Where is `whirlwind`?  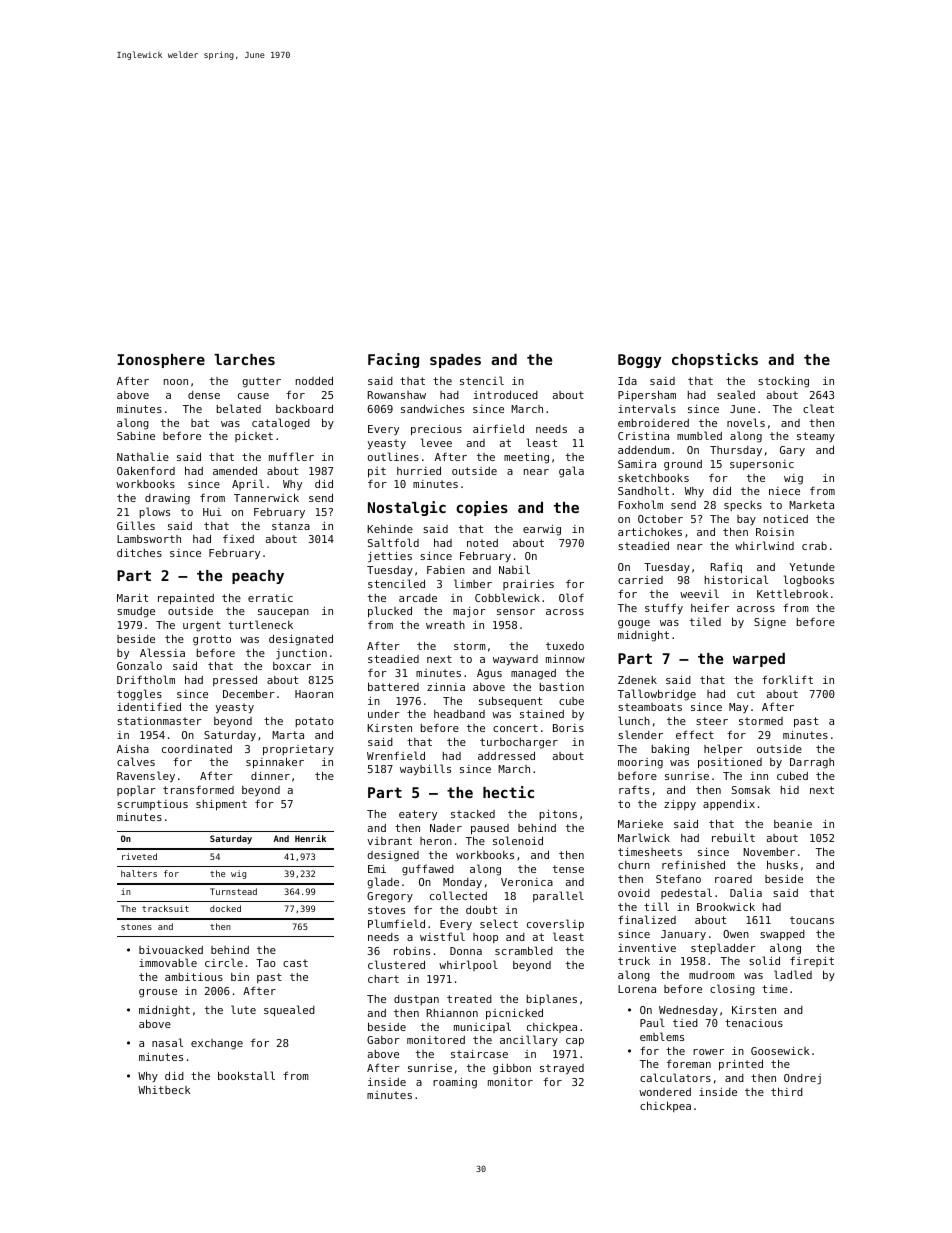 whirlwind is located at coordinates (764, 545).
